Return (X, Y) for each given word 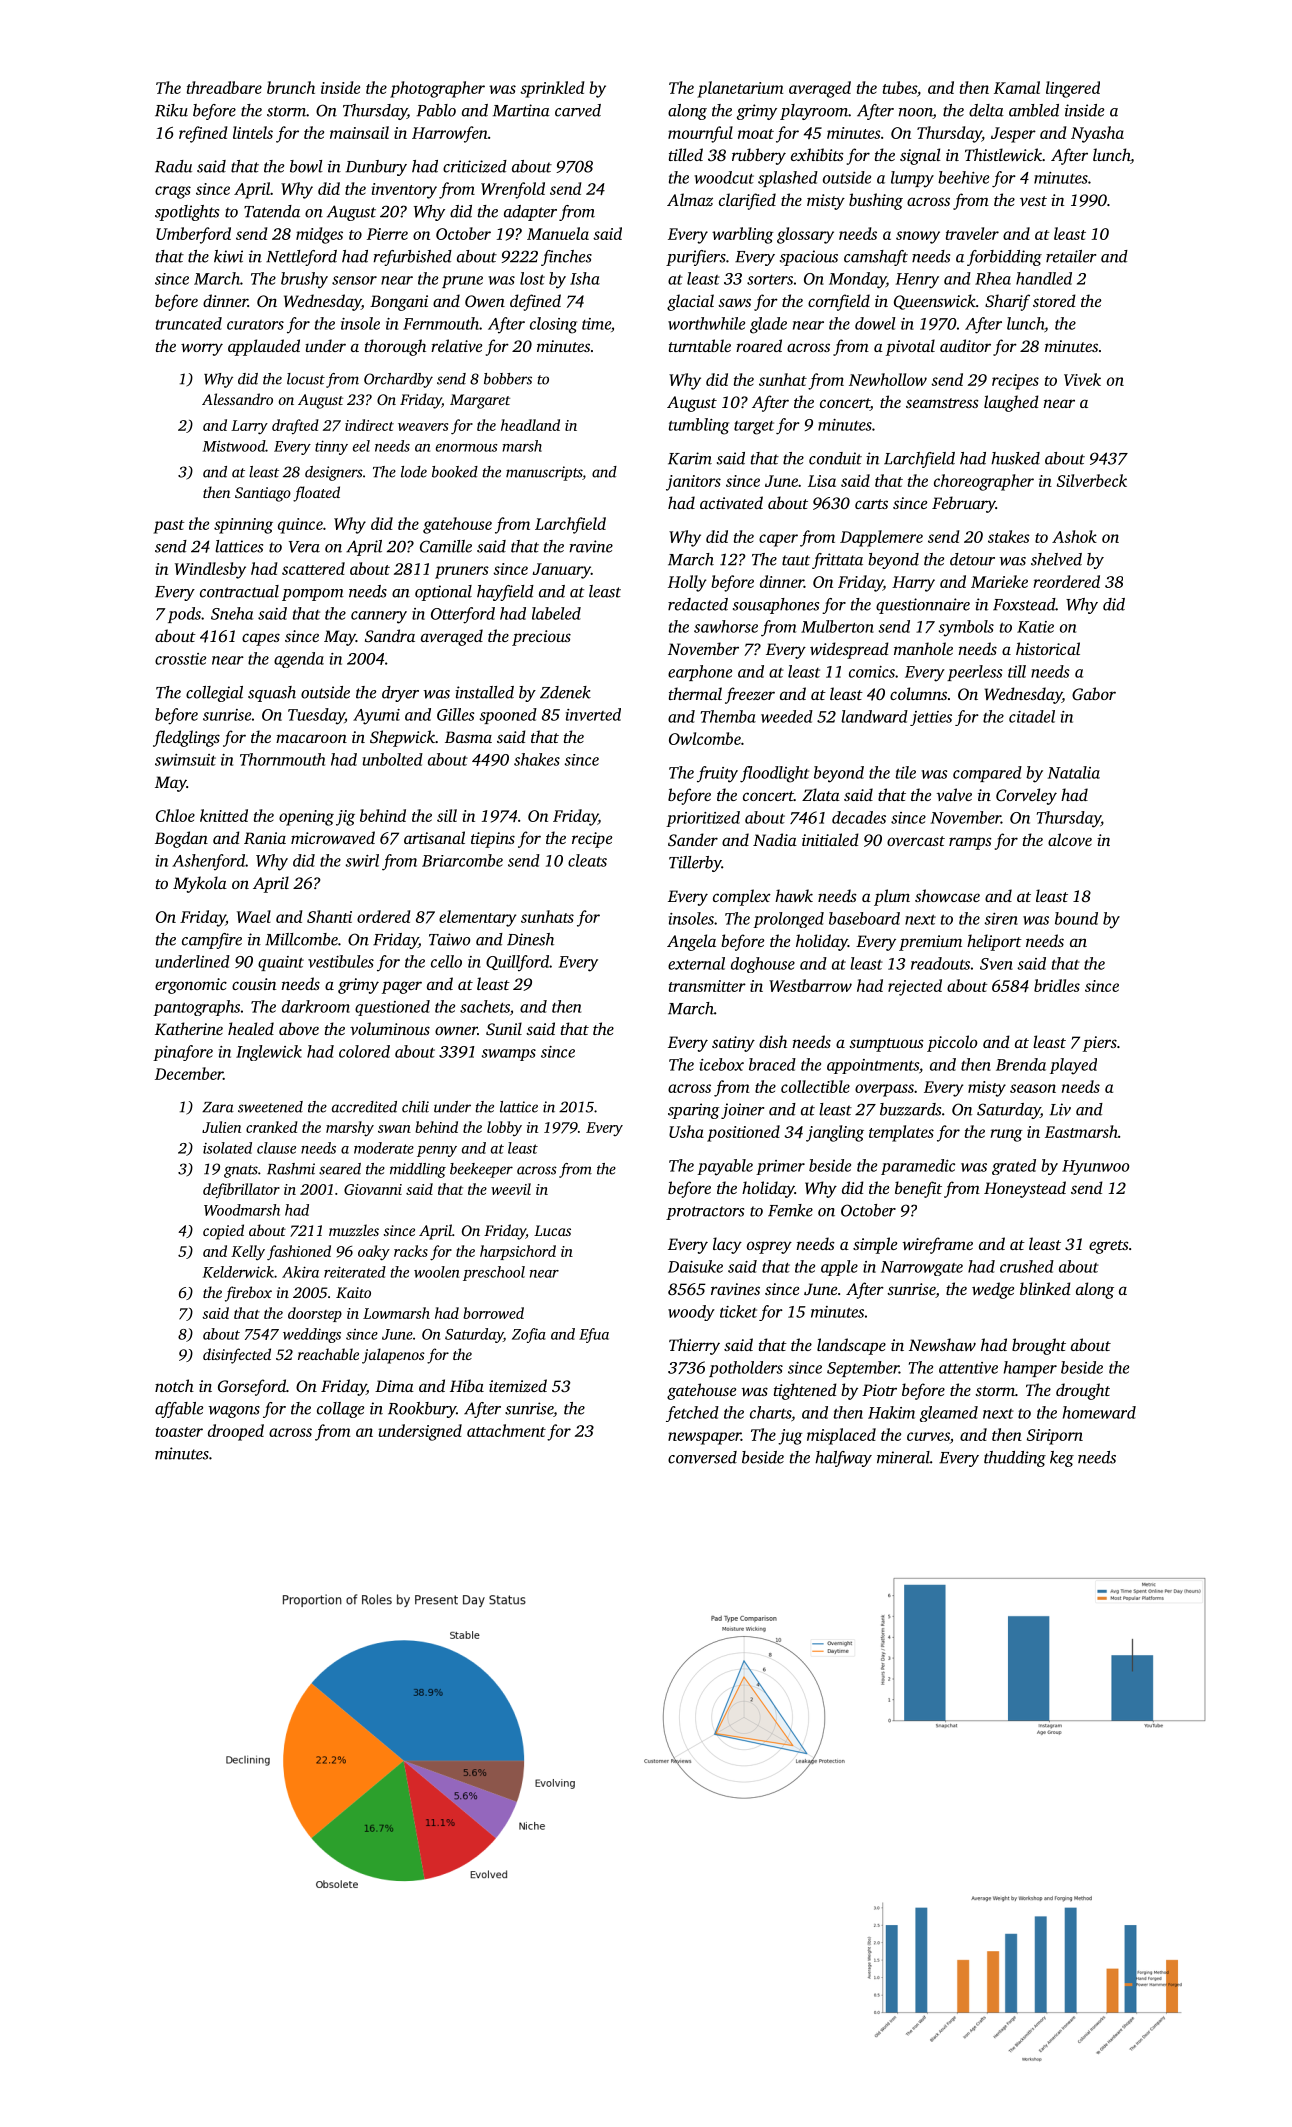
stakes (1009, 536)
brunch (291, 87)
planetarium (740, 89)
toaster (179, 1432)
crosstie (180, 659)
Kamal (1017, 87)
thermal (695, 693)
